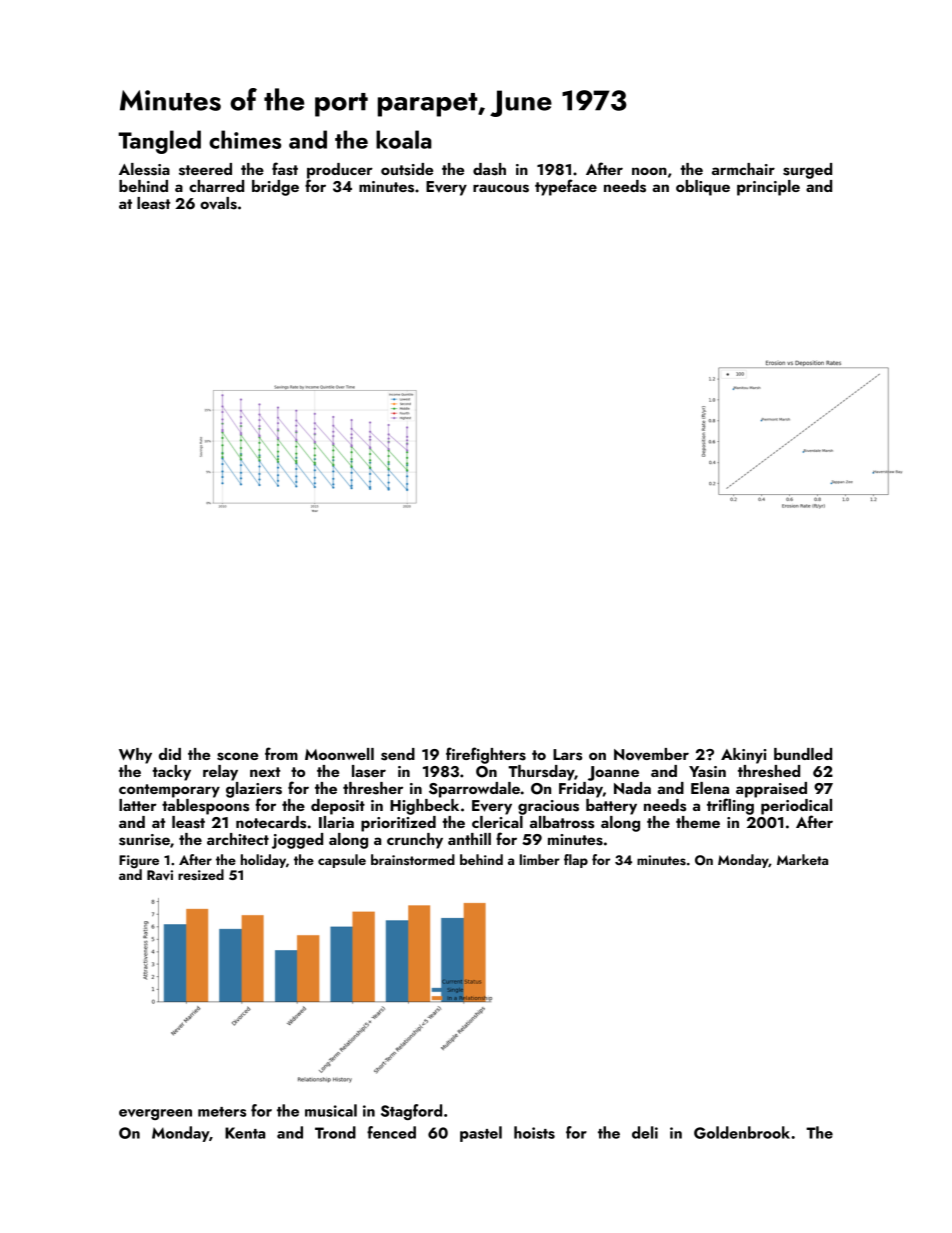 The height and width of the document is (1233, 952). I want to click on bundled, so click(803, 754).
